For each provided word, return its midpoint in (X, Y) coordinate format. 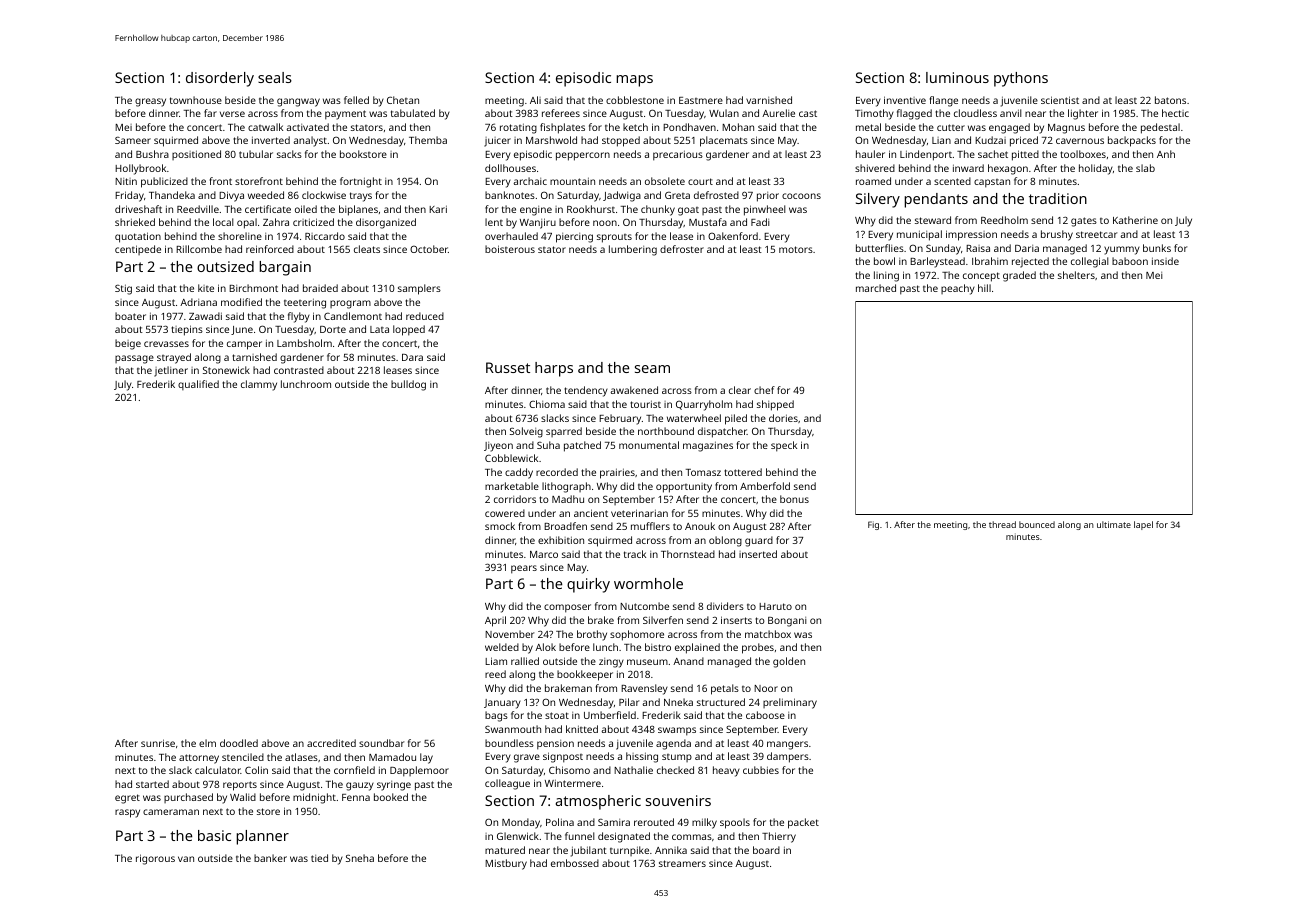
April (495, 621)
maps (634, 81)
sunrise (158, 743)
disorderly (220, 79)
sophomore (637, 635)
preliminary (790, 703)
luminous (957, 77)
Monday (521, 823)
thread (1002, 524)
